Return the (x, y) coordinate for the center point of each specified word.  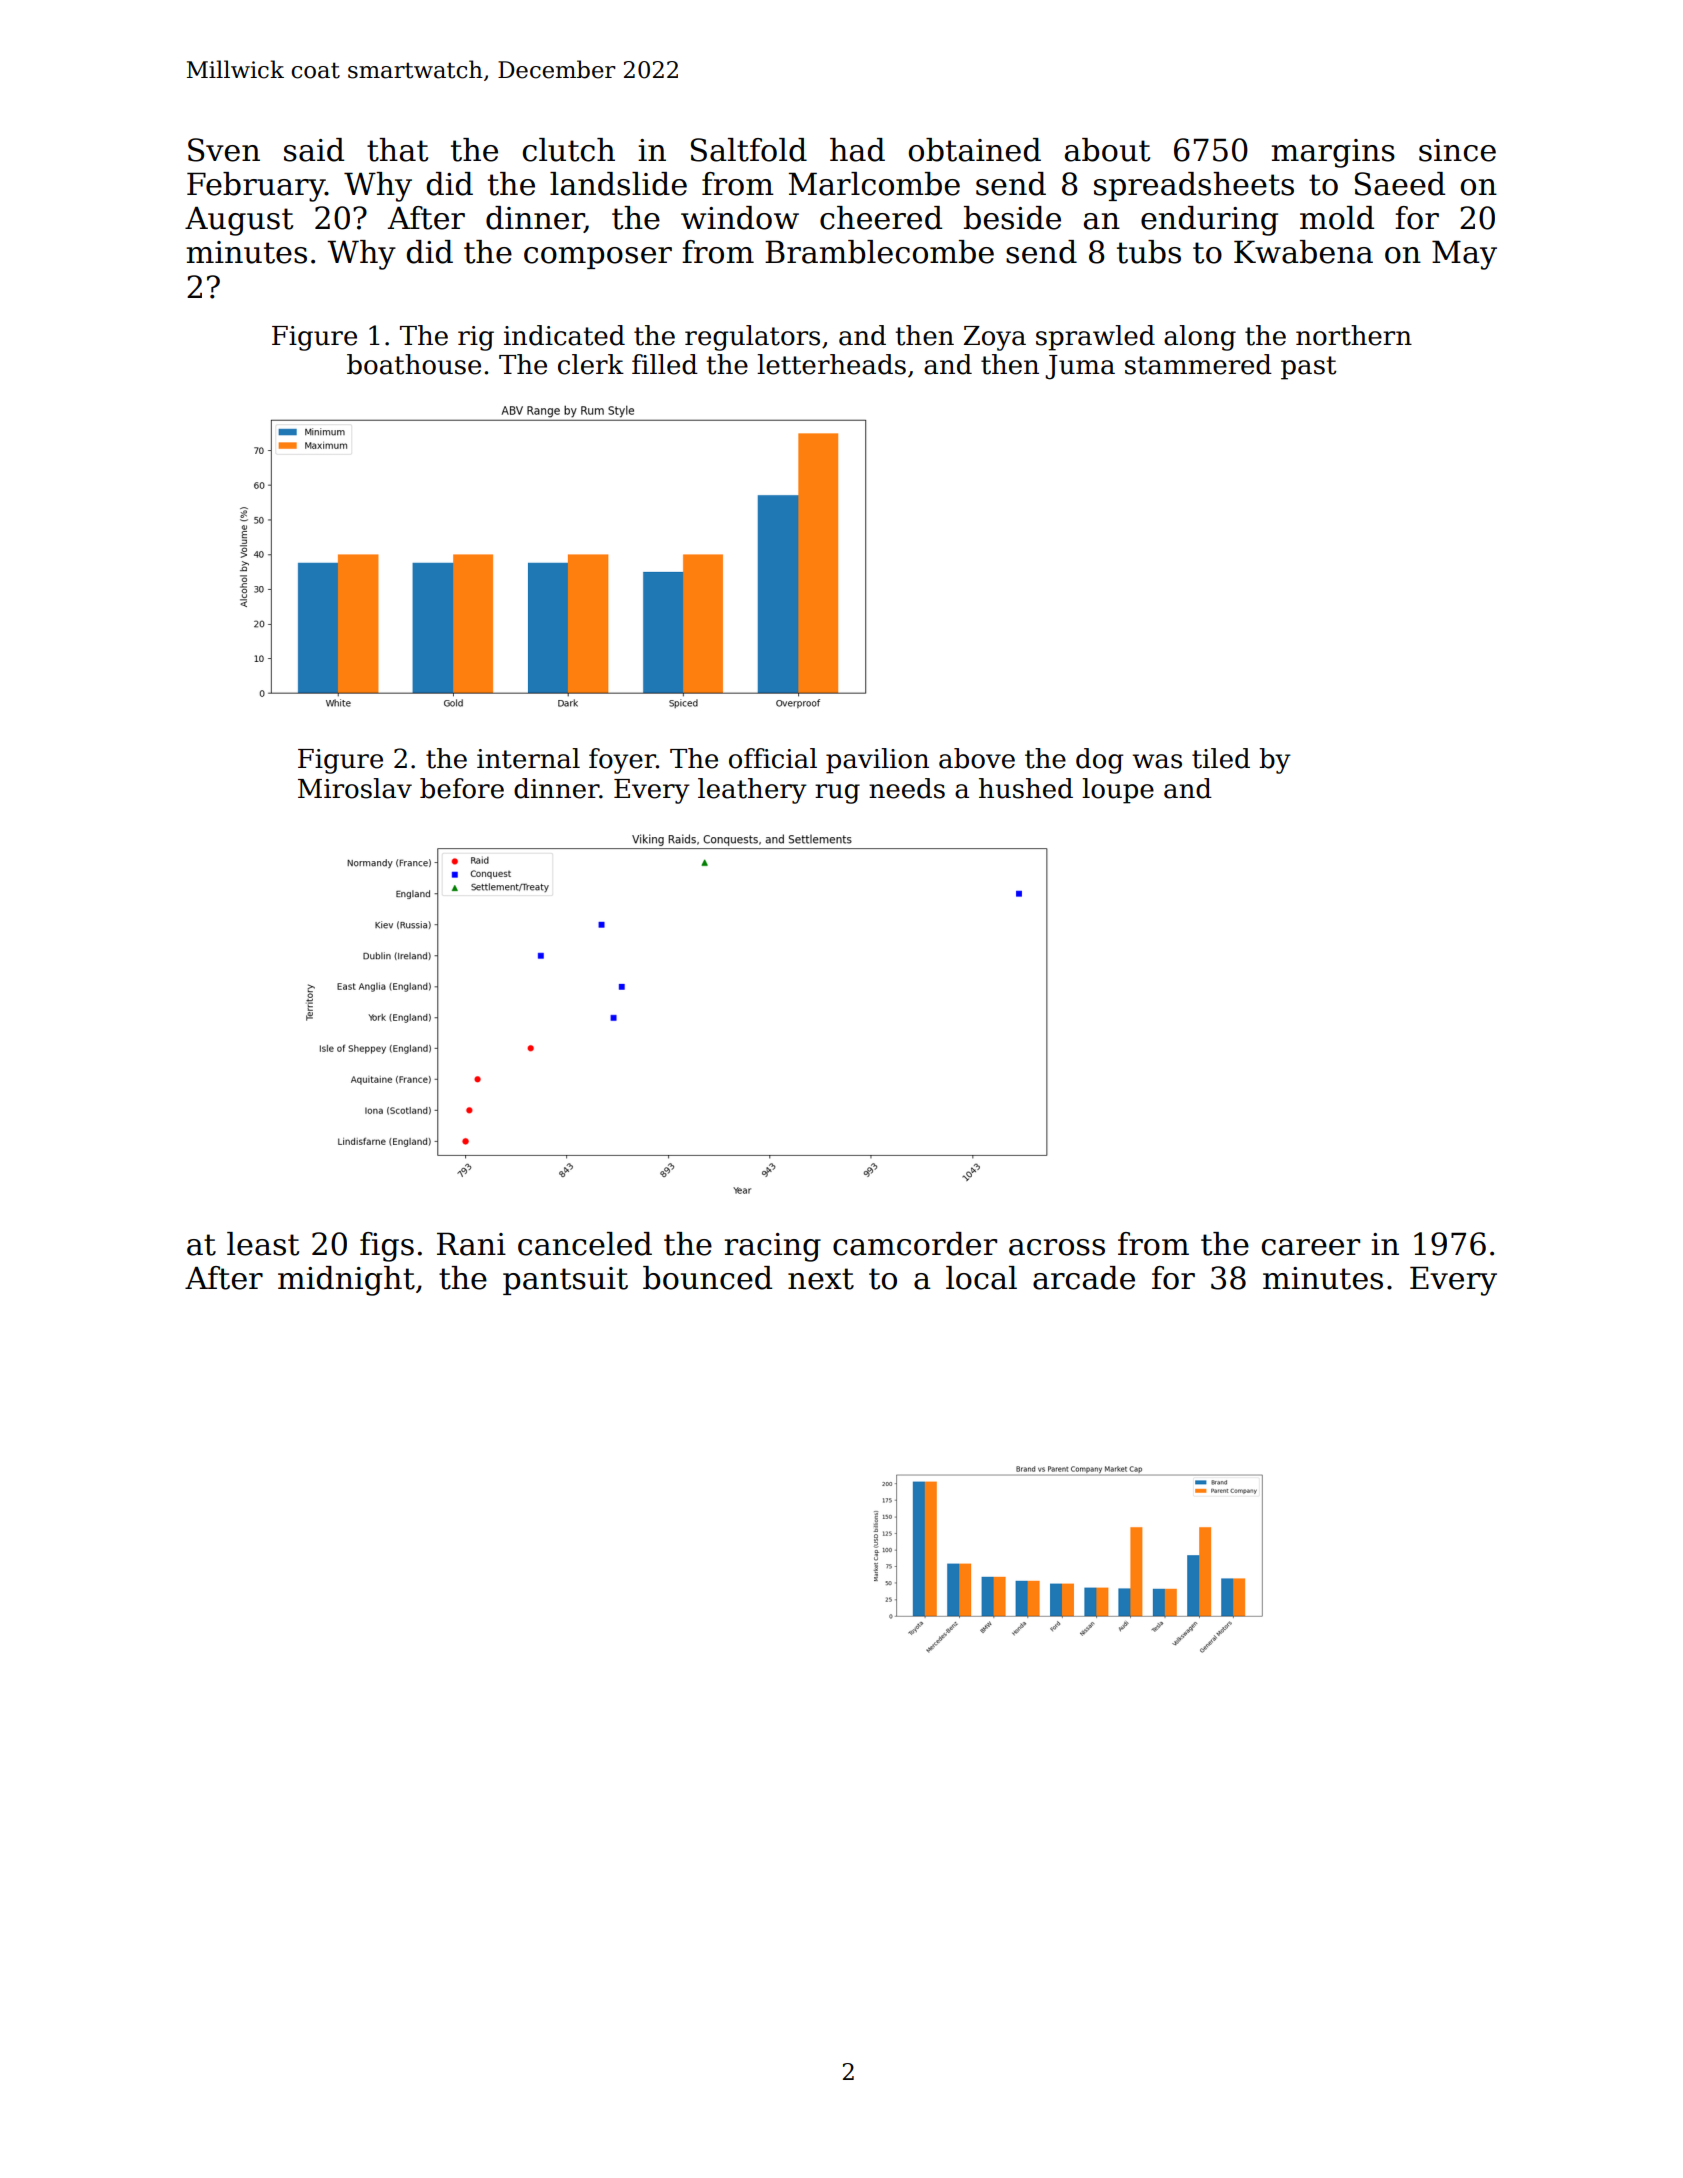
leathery (752, 791)
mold (1337, 218)
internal (528, 758)
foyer (622, 761)
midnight (346, 1281)
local (981, 1278)
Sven (224, 150)
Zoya (995, 338)
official (773, 758)
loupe (1118, 791)
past (1308, 368)
